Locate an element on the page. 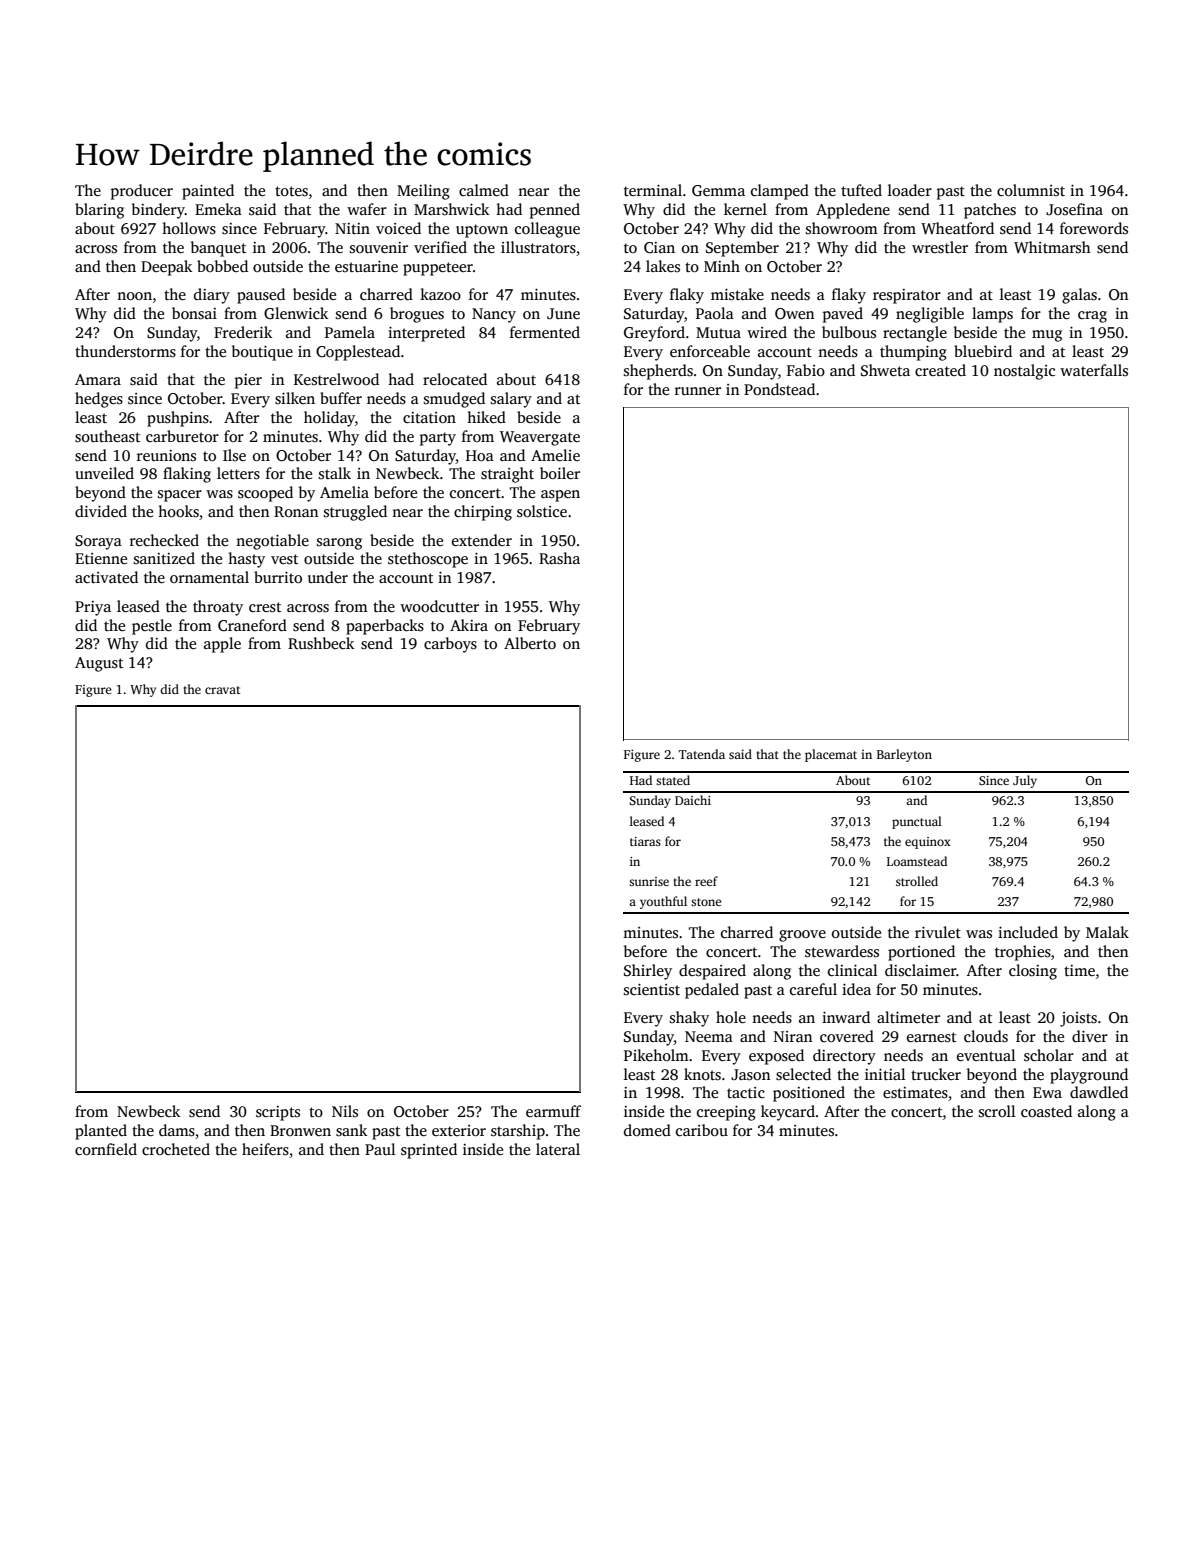  kazoo is located at coordinates (440, 294).
